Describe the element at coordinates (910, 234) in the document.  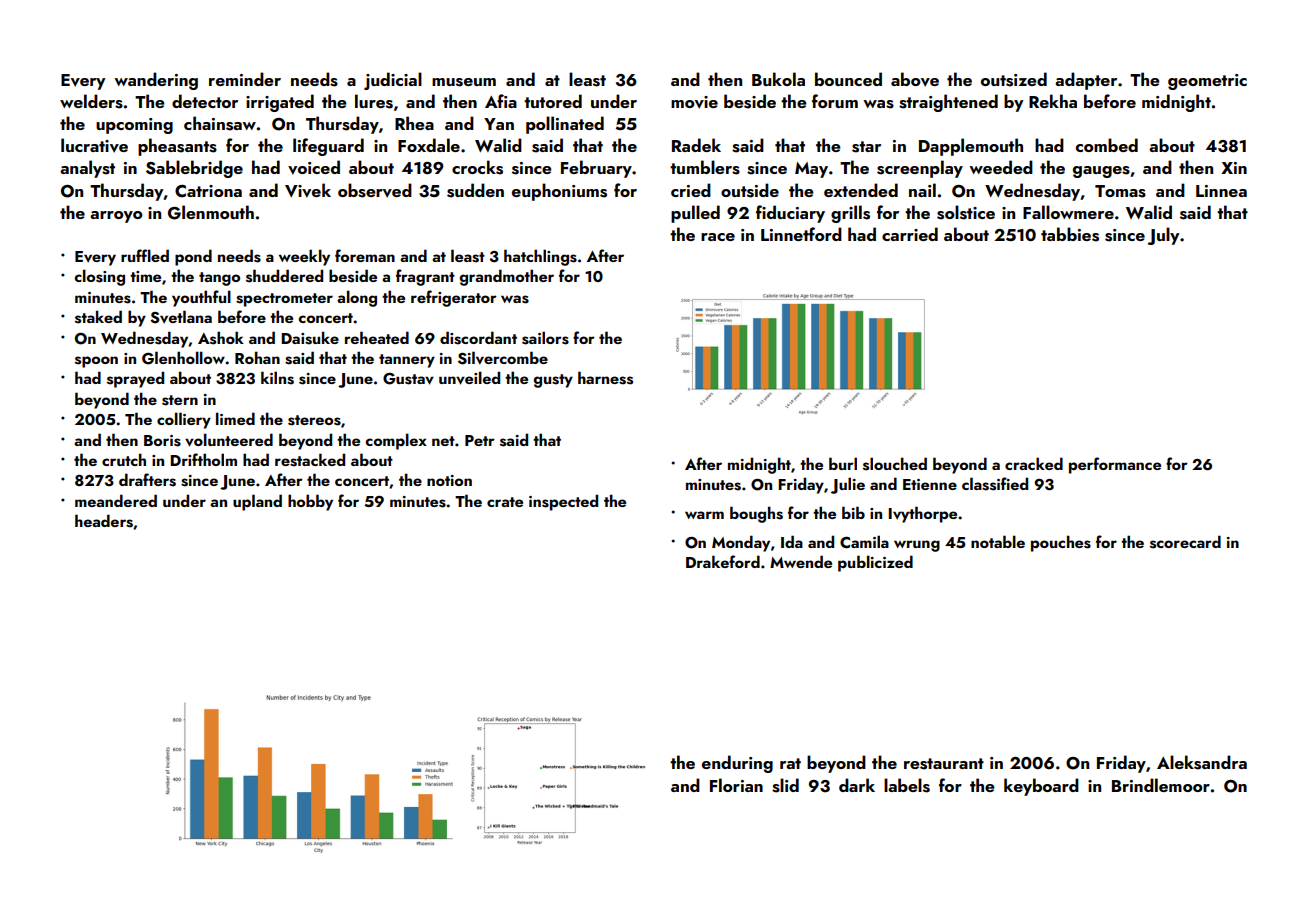
I see `carried` at that location.
